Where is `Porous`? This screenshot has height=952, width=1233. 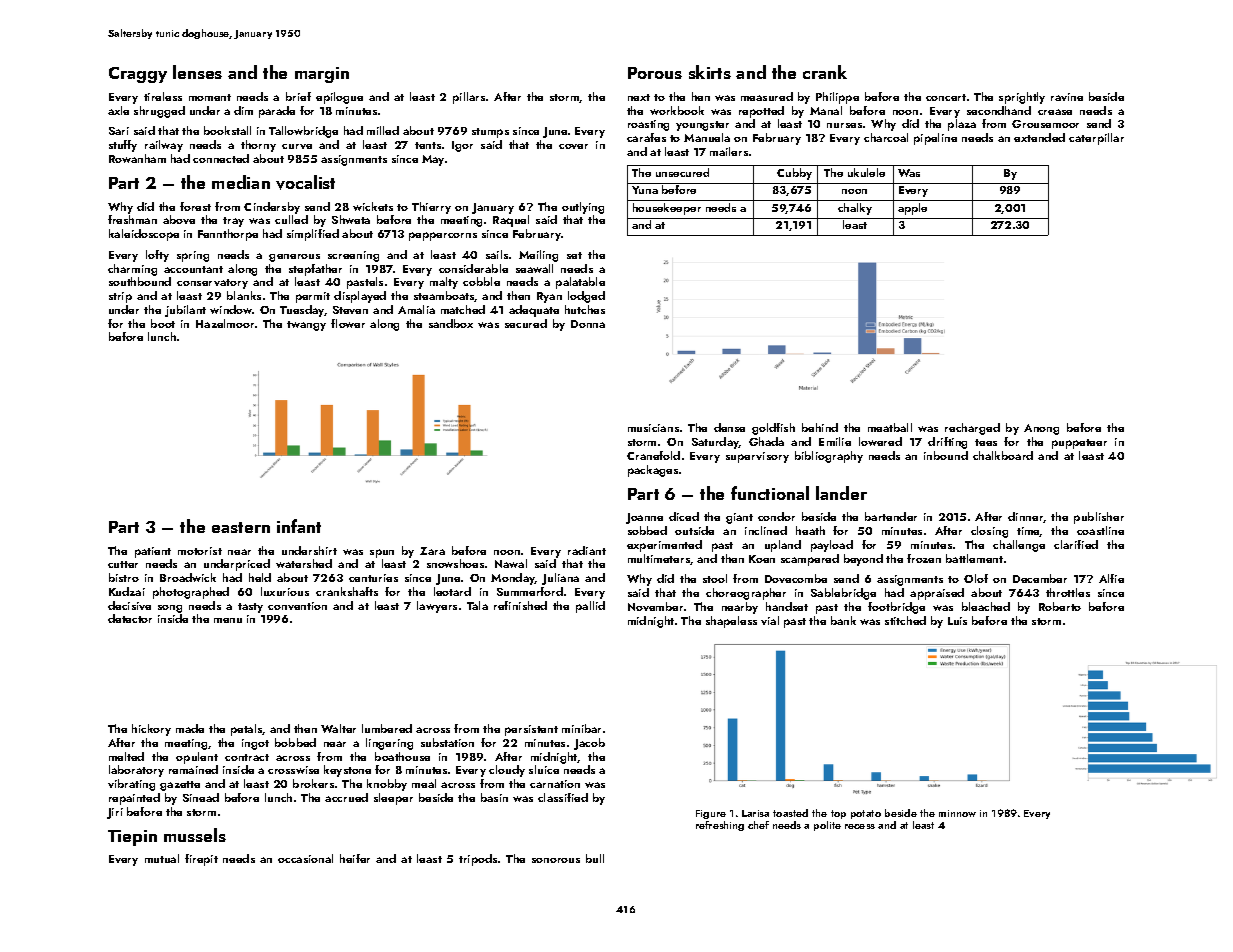 Porous is located at coordinates (655, 73).
